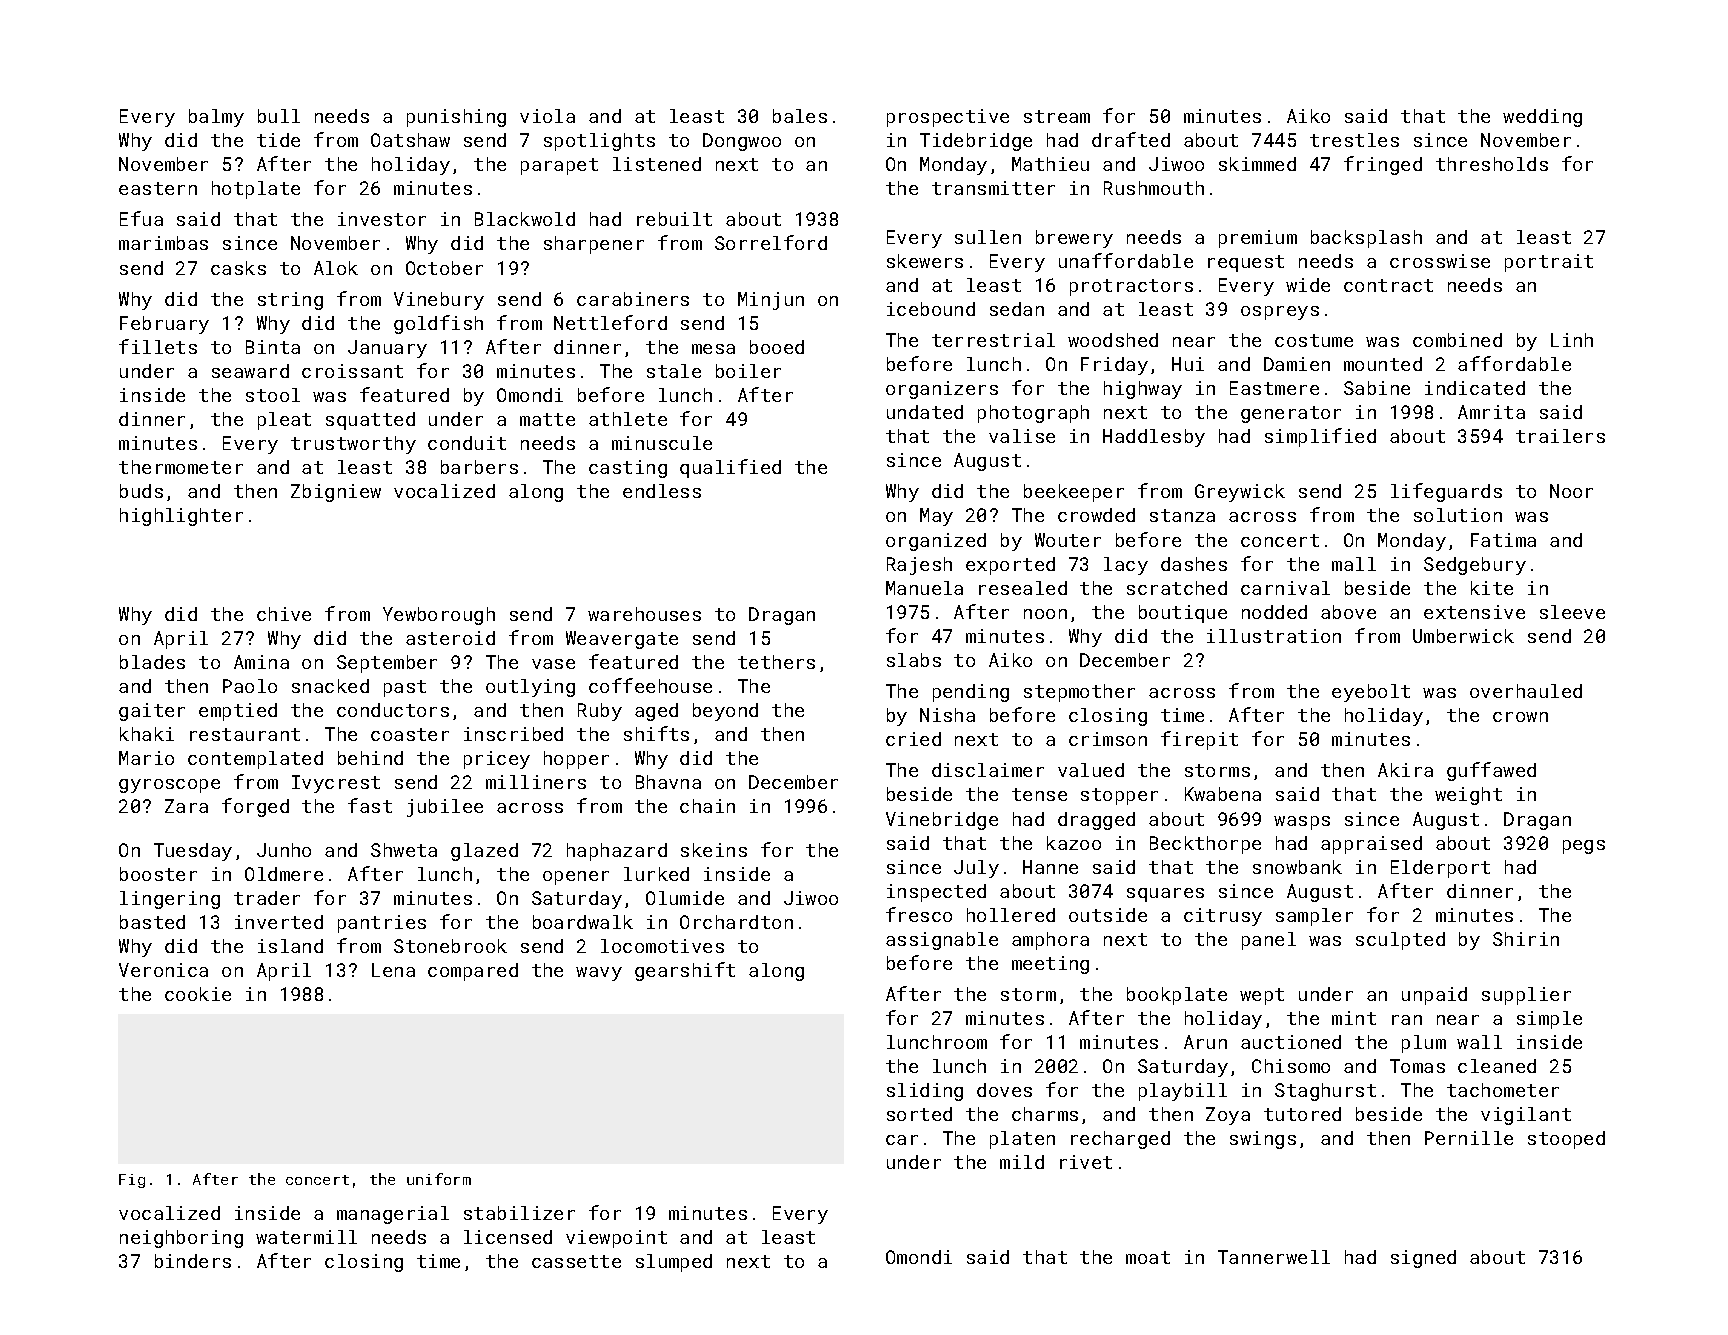  I want to click on fresco, so click(919, 914).
